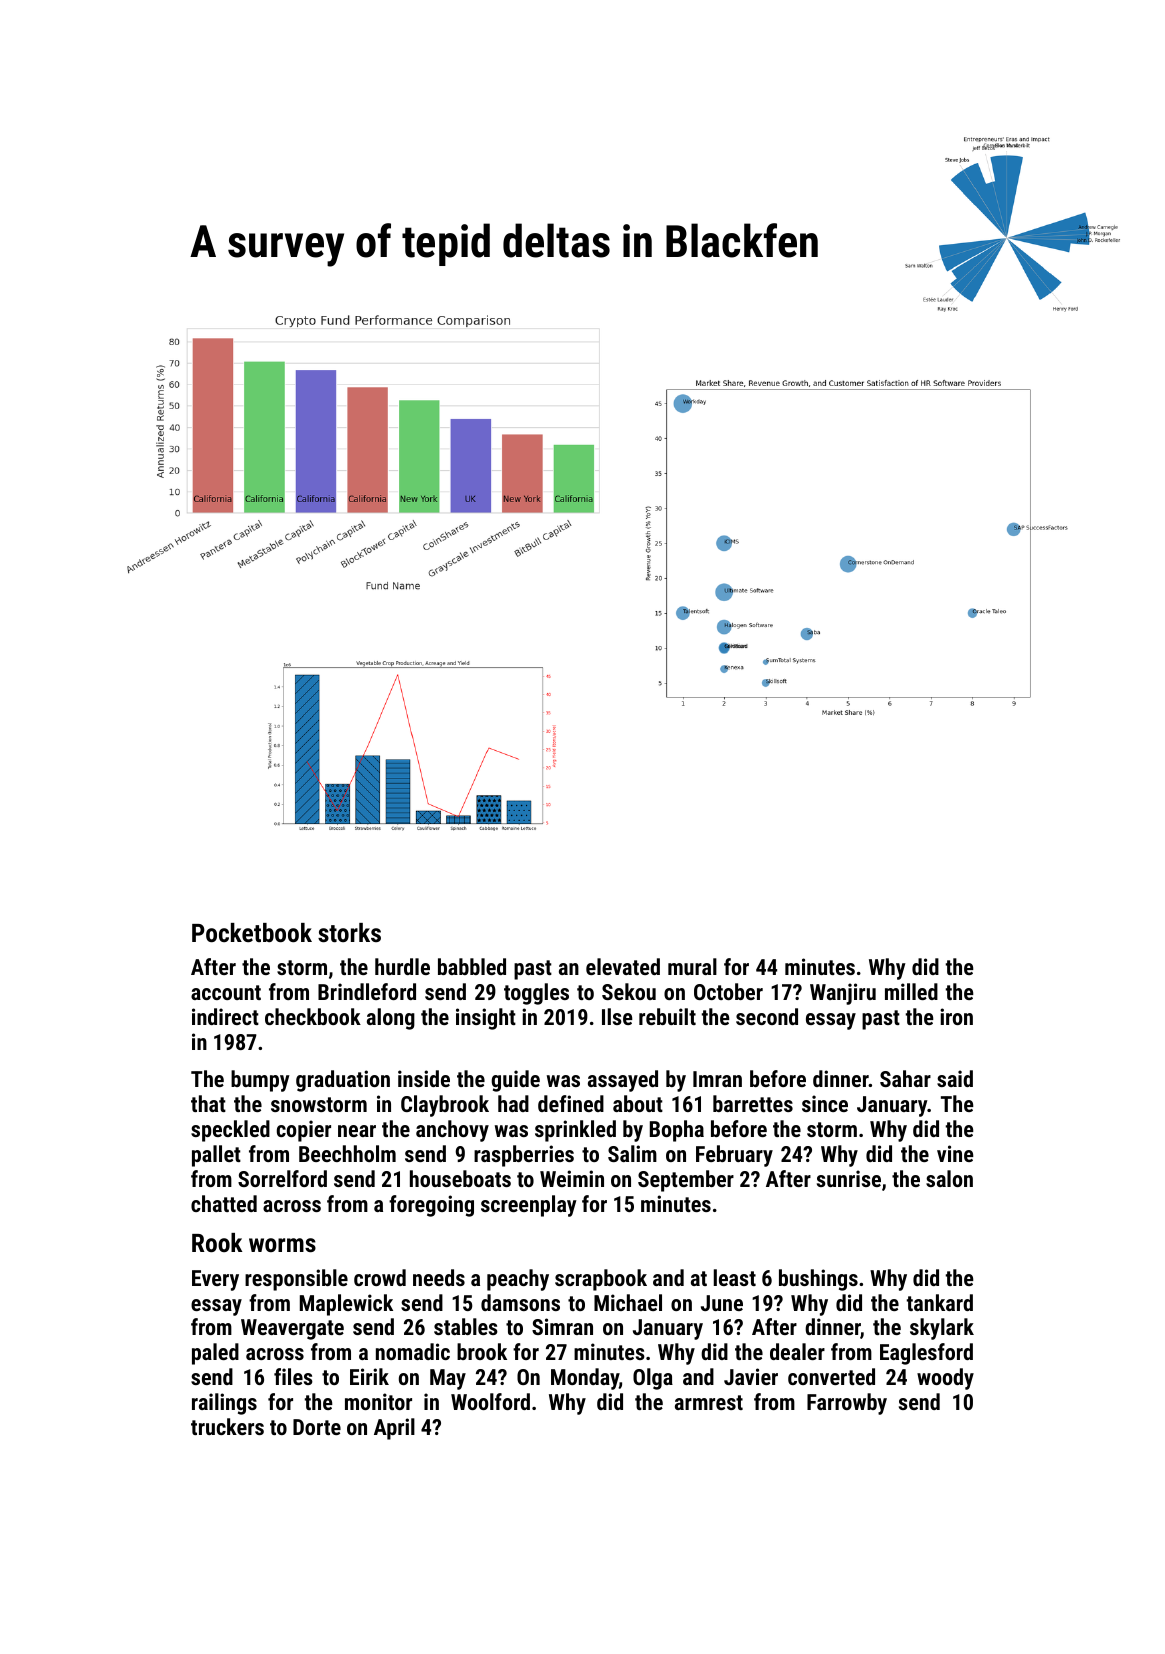  I want to click on vine, so click(955, 1153).
